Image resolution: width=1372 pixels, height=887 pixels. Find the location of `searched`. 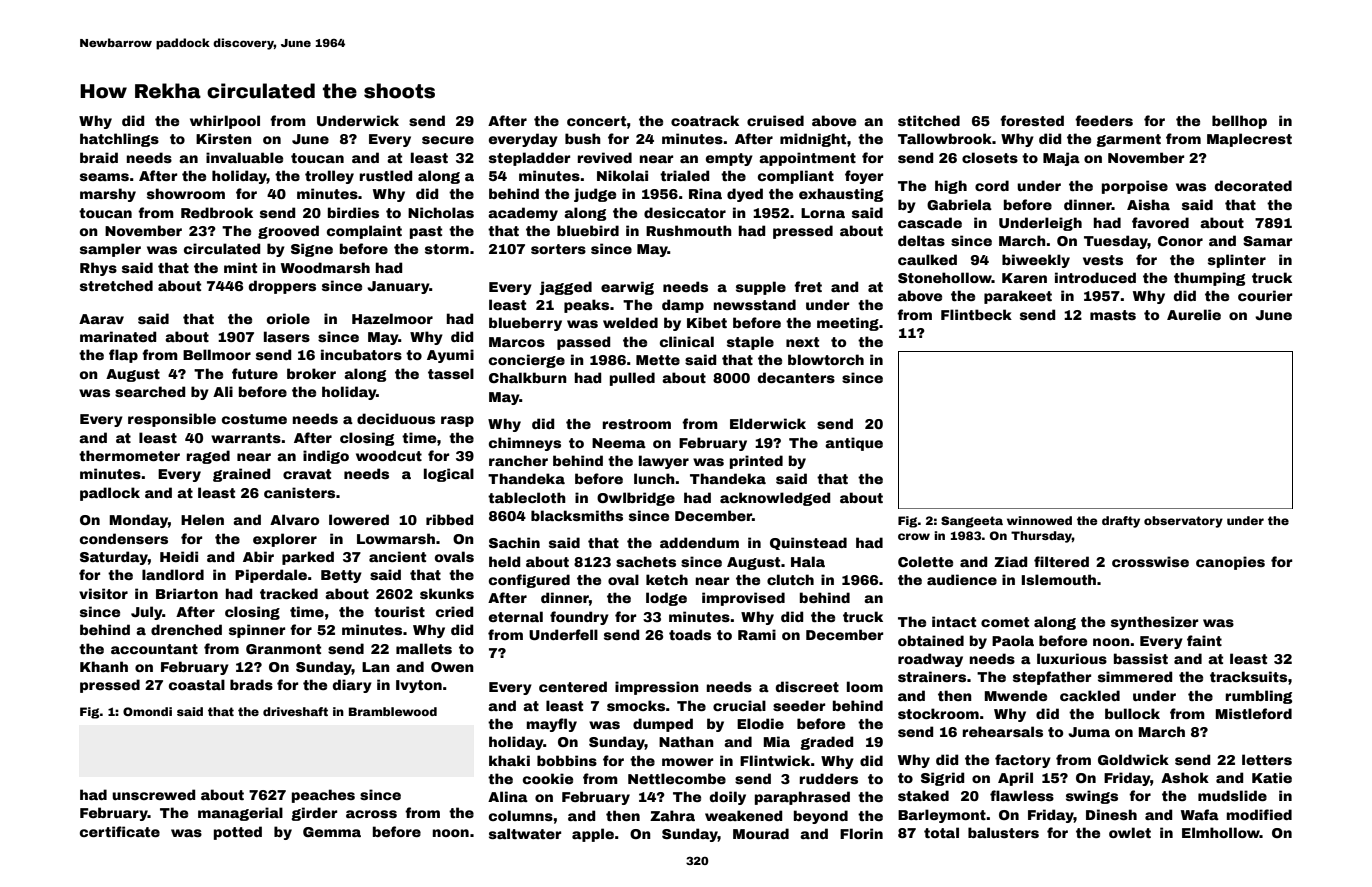

searched is located at coordinates (150, 391).
